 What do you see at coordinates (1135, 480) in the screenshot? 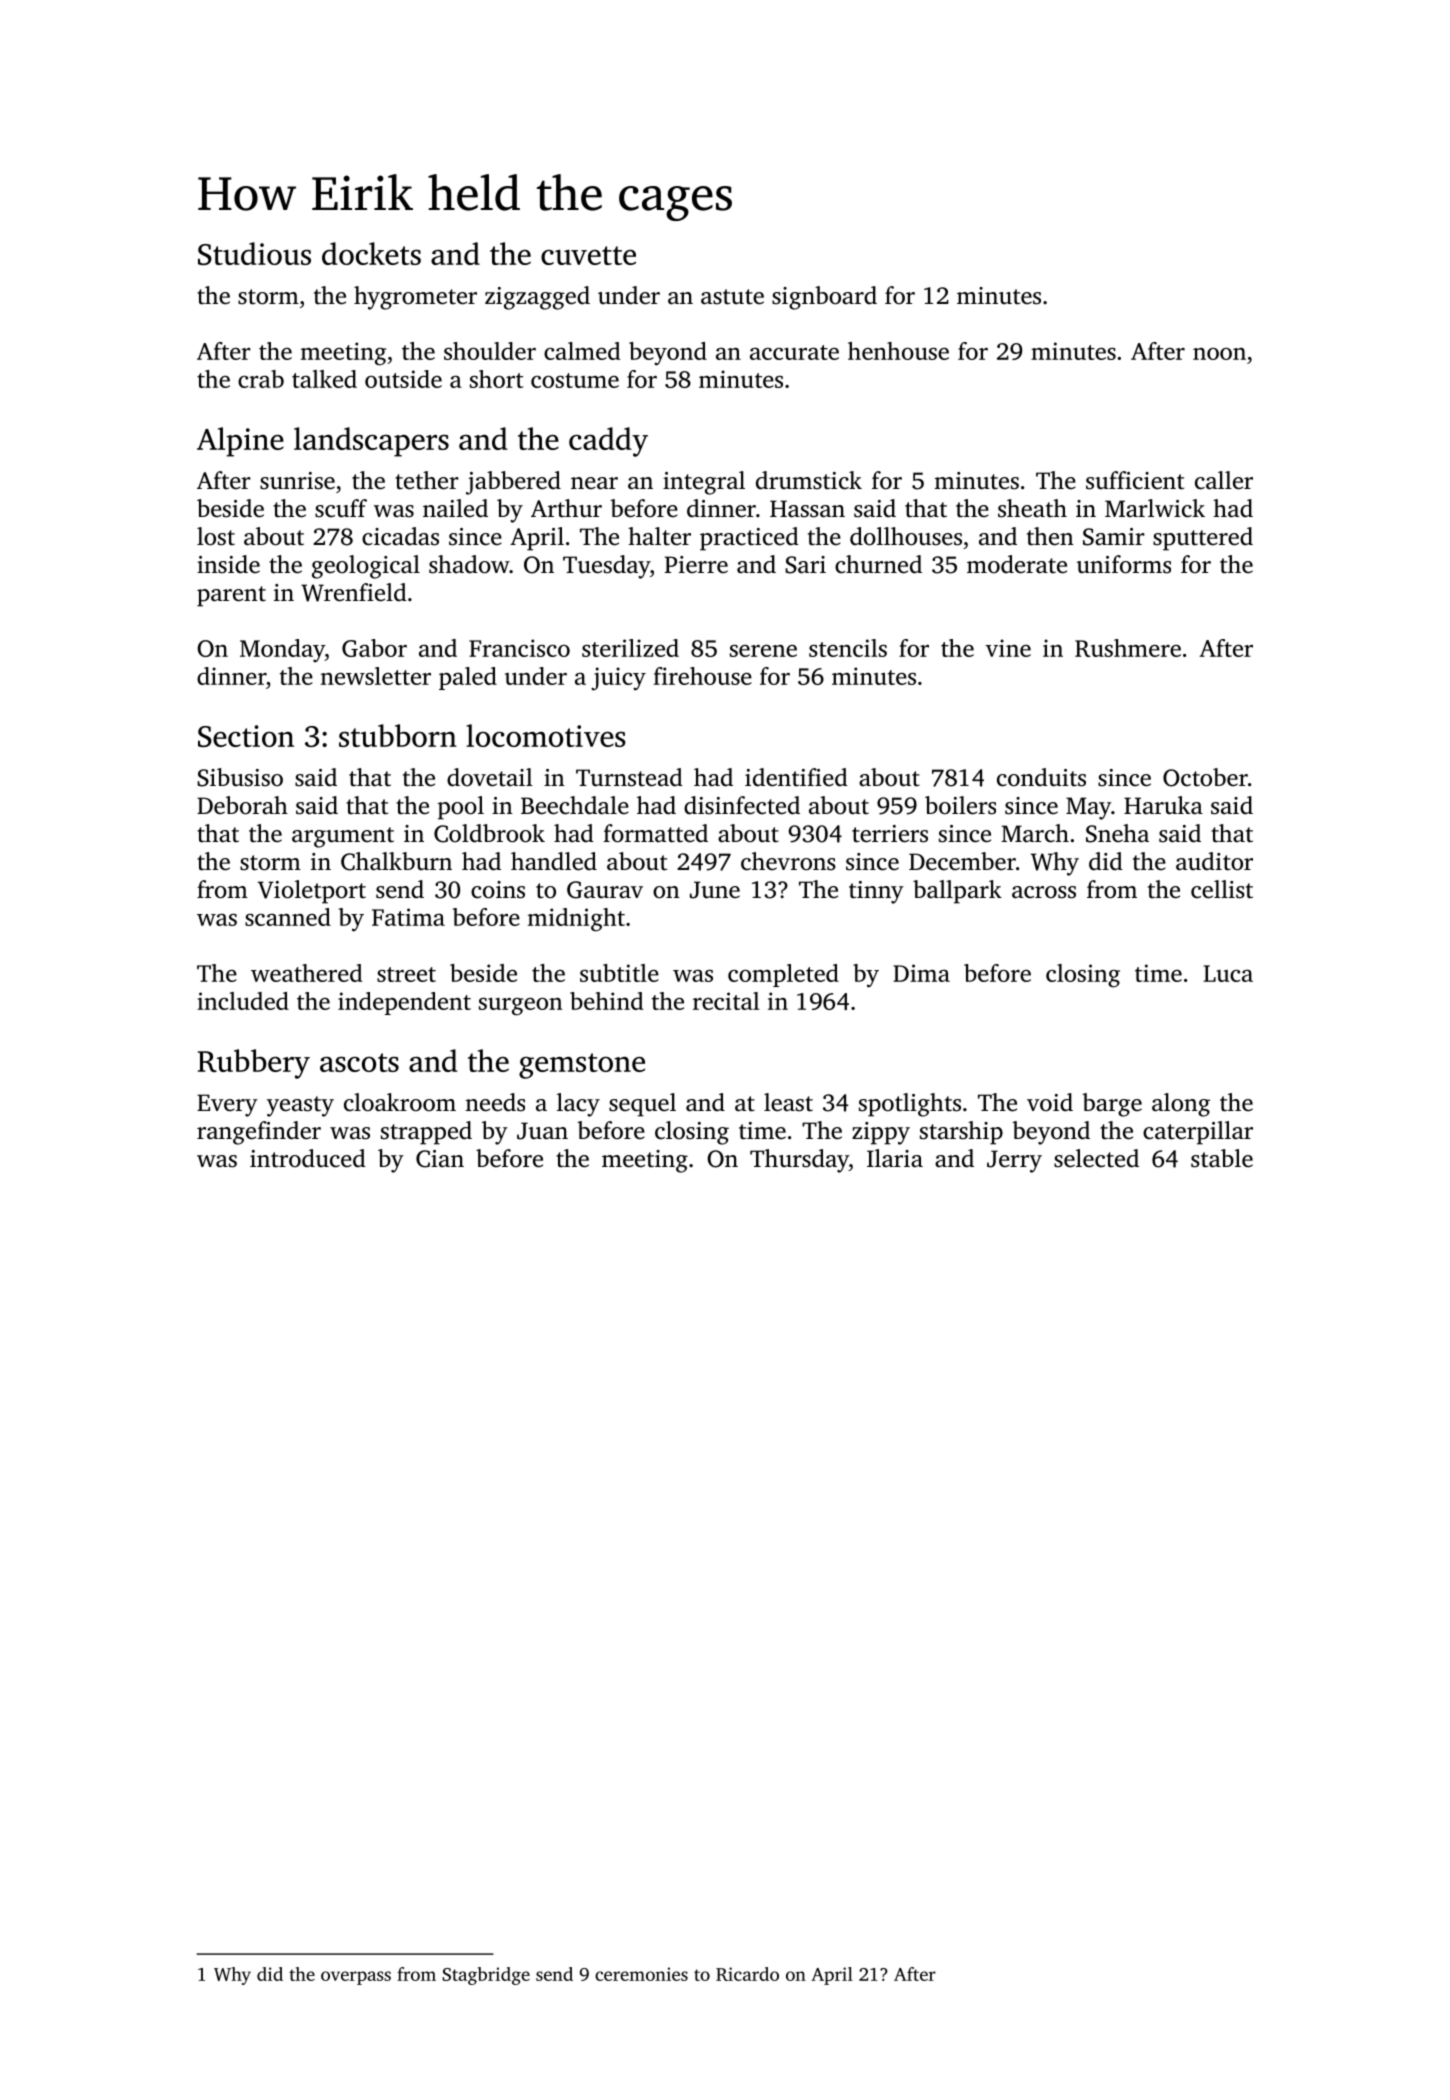
I see `sufficient` at bounding box center [1135, 480].
